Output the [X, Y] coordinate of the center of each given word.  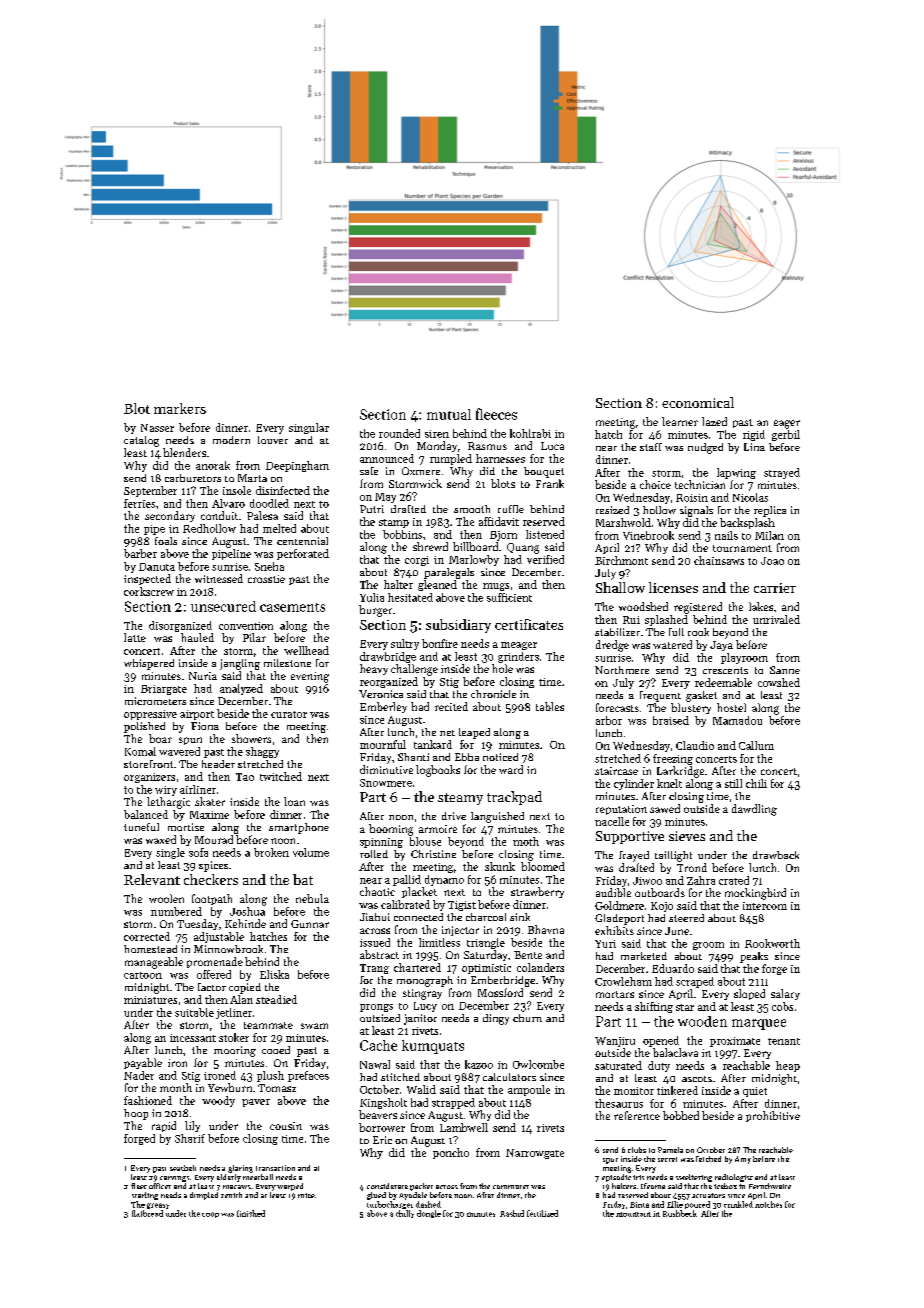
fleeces [496, 414]
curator [289, 714]
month [176, 1087]
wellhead [306, 650]
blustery [691, 708]
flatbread [147, 1213]
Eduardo [673, 968]
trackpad [514, 798]
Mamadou [737, 720]
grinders [518, 657]
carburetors [193, 478]
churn [527, 1018]
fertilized [542, 1213]
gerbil [786, 435]
